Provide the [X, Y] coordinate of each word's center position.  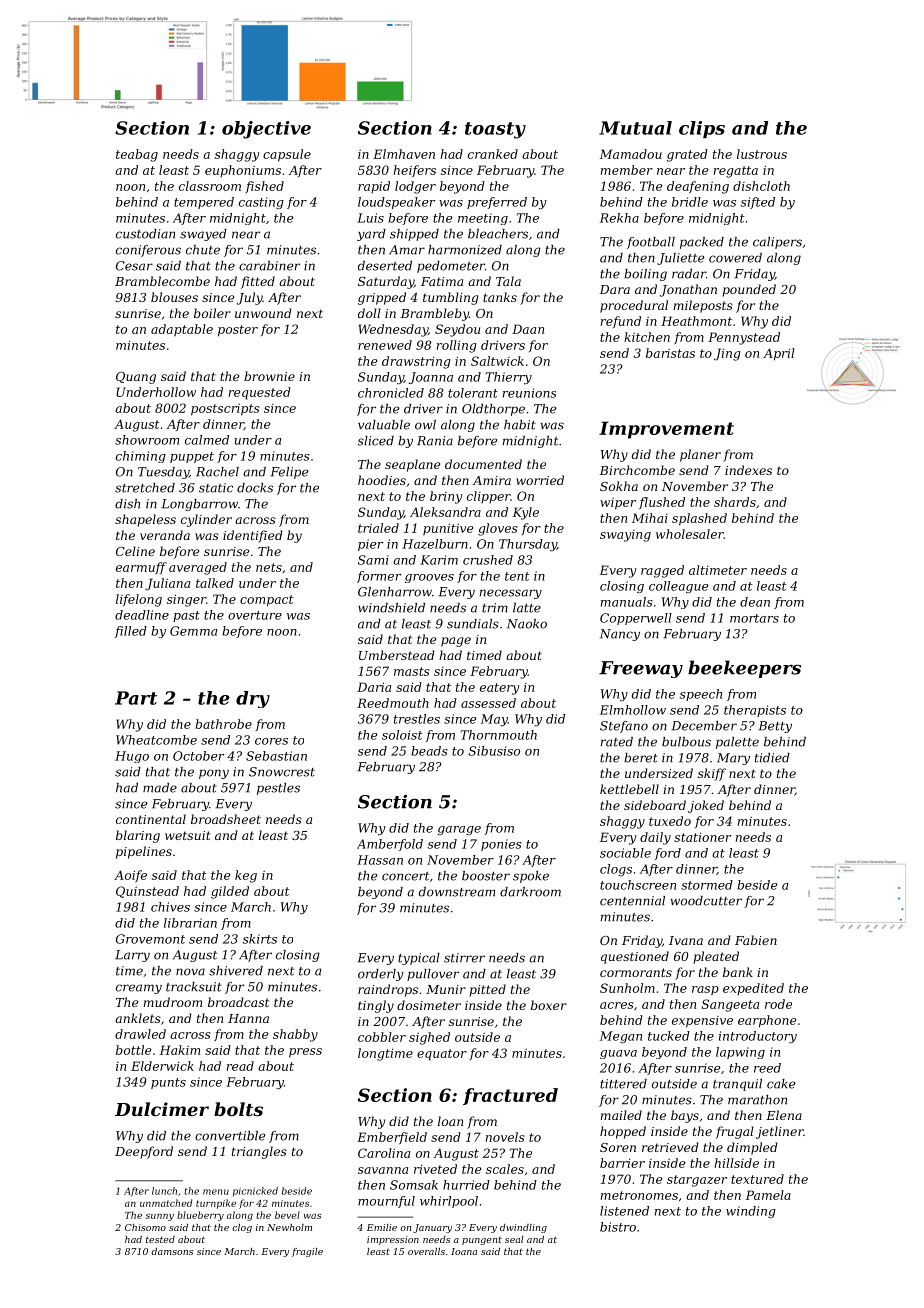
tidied [772, 758]
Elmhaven [404, 154]
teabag [137, 155]
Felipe [290, 473]
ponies [501, 845]
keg [246, 876]
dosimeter [429, 1005]
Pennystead [744, 338]
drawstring [416, 362]
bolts [238, 1109]
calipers [777, 243]
